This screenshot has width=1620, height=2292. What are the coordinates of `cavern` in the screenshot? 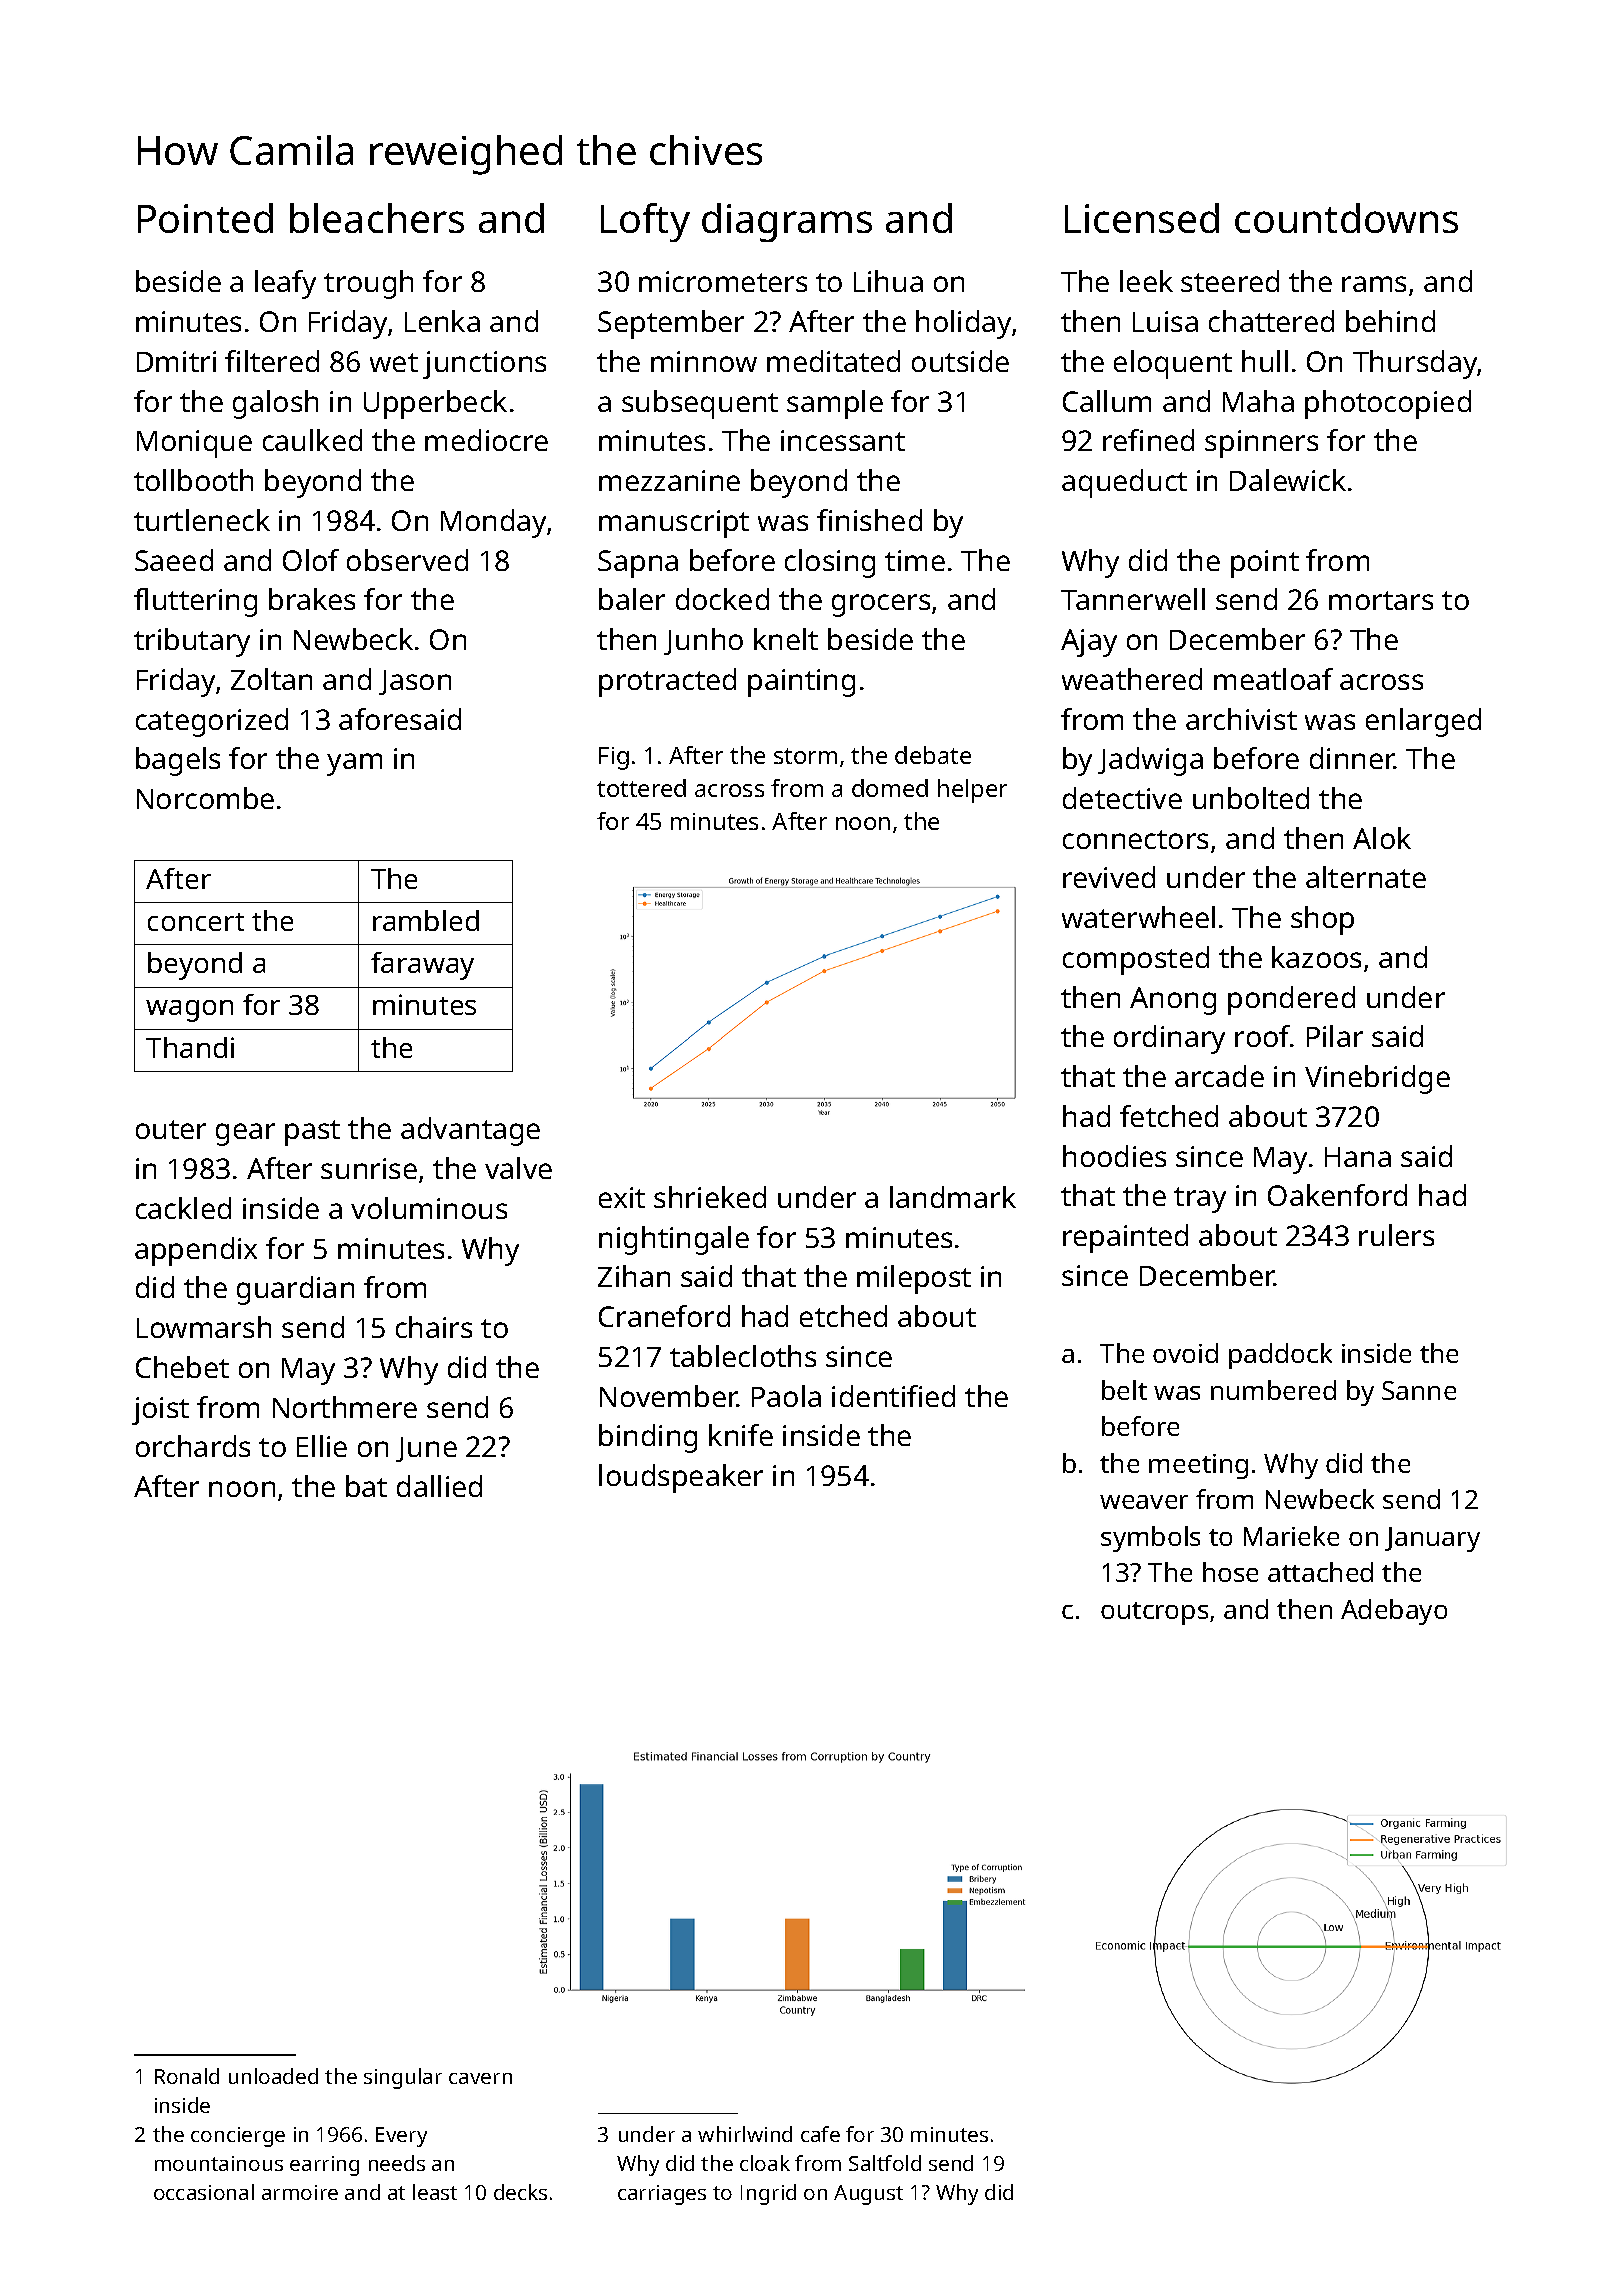 It's located at (480, 2078).
